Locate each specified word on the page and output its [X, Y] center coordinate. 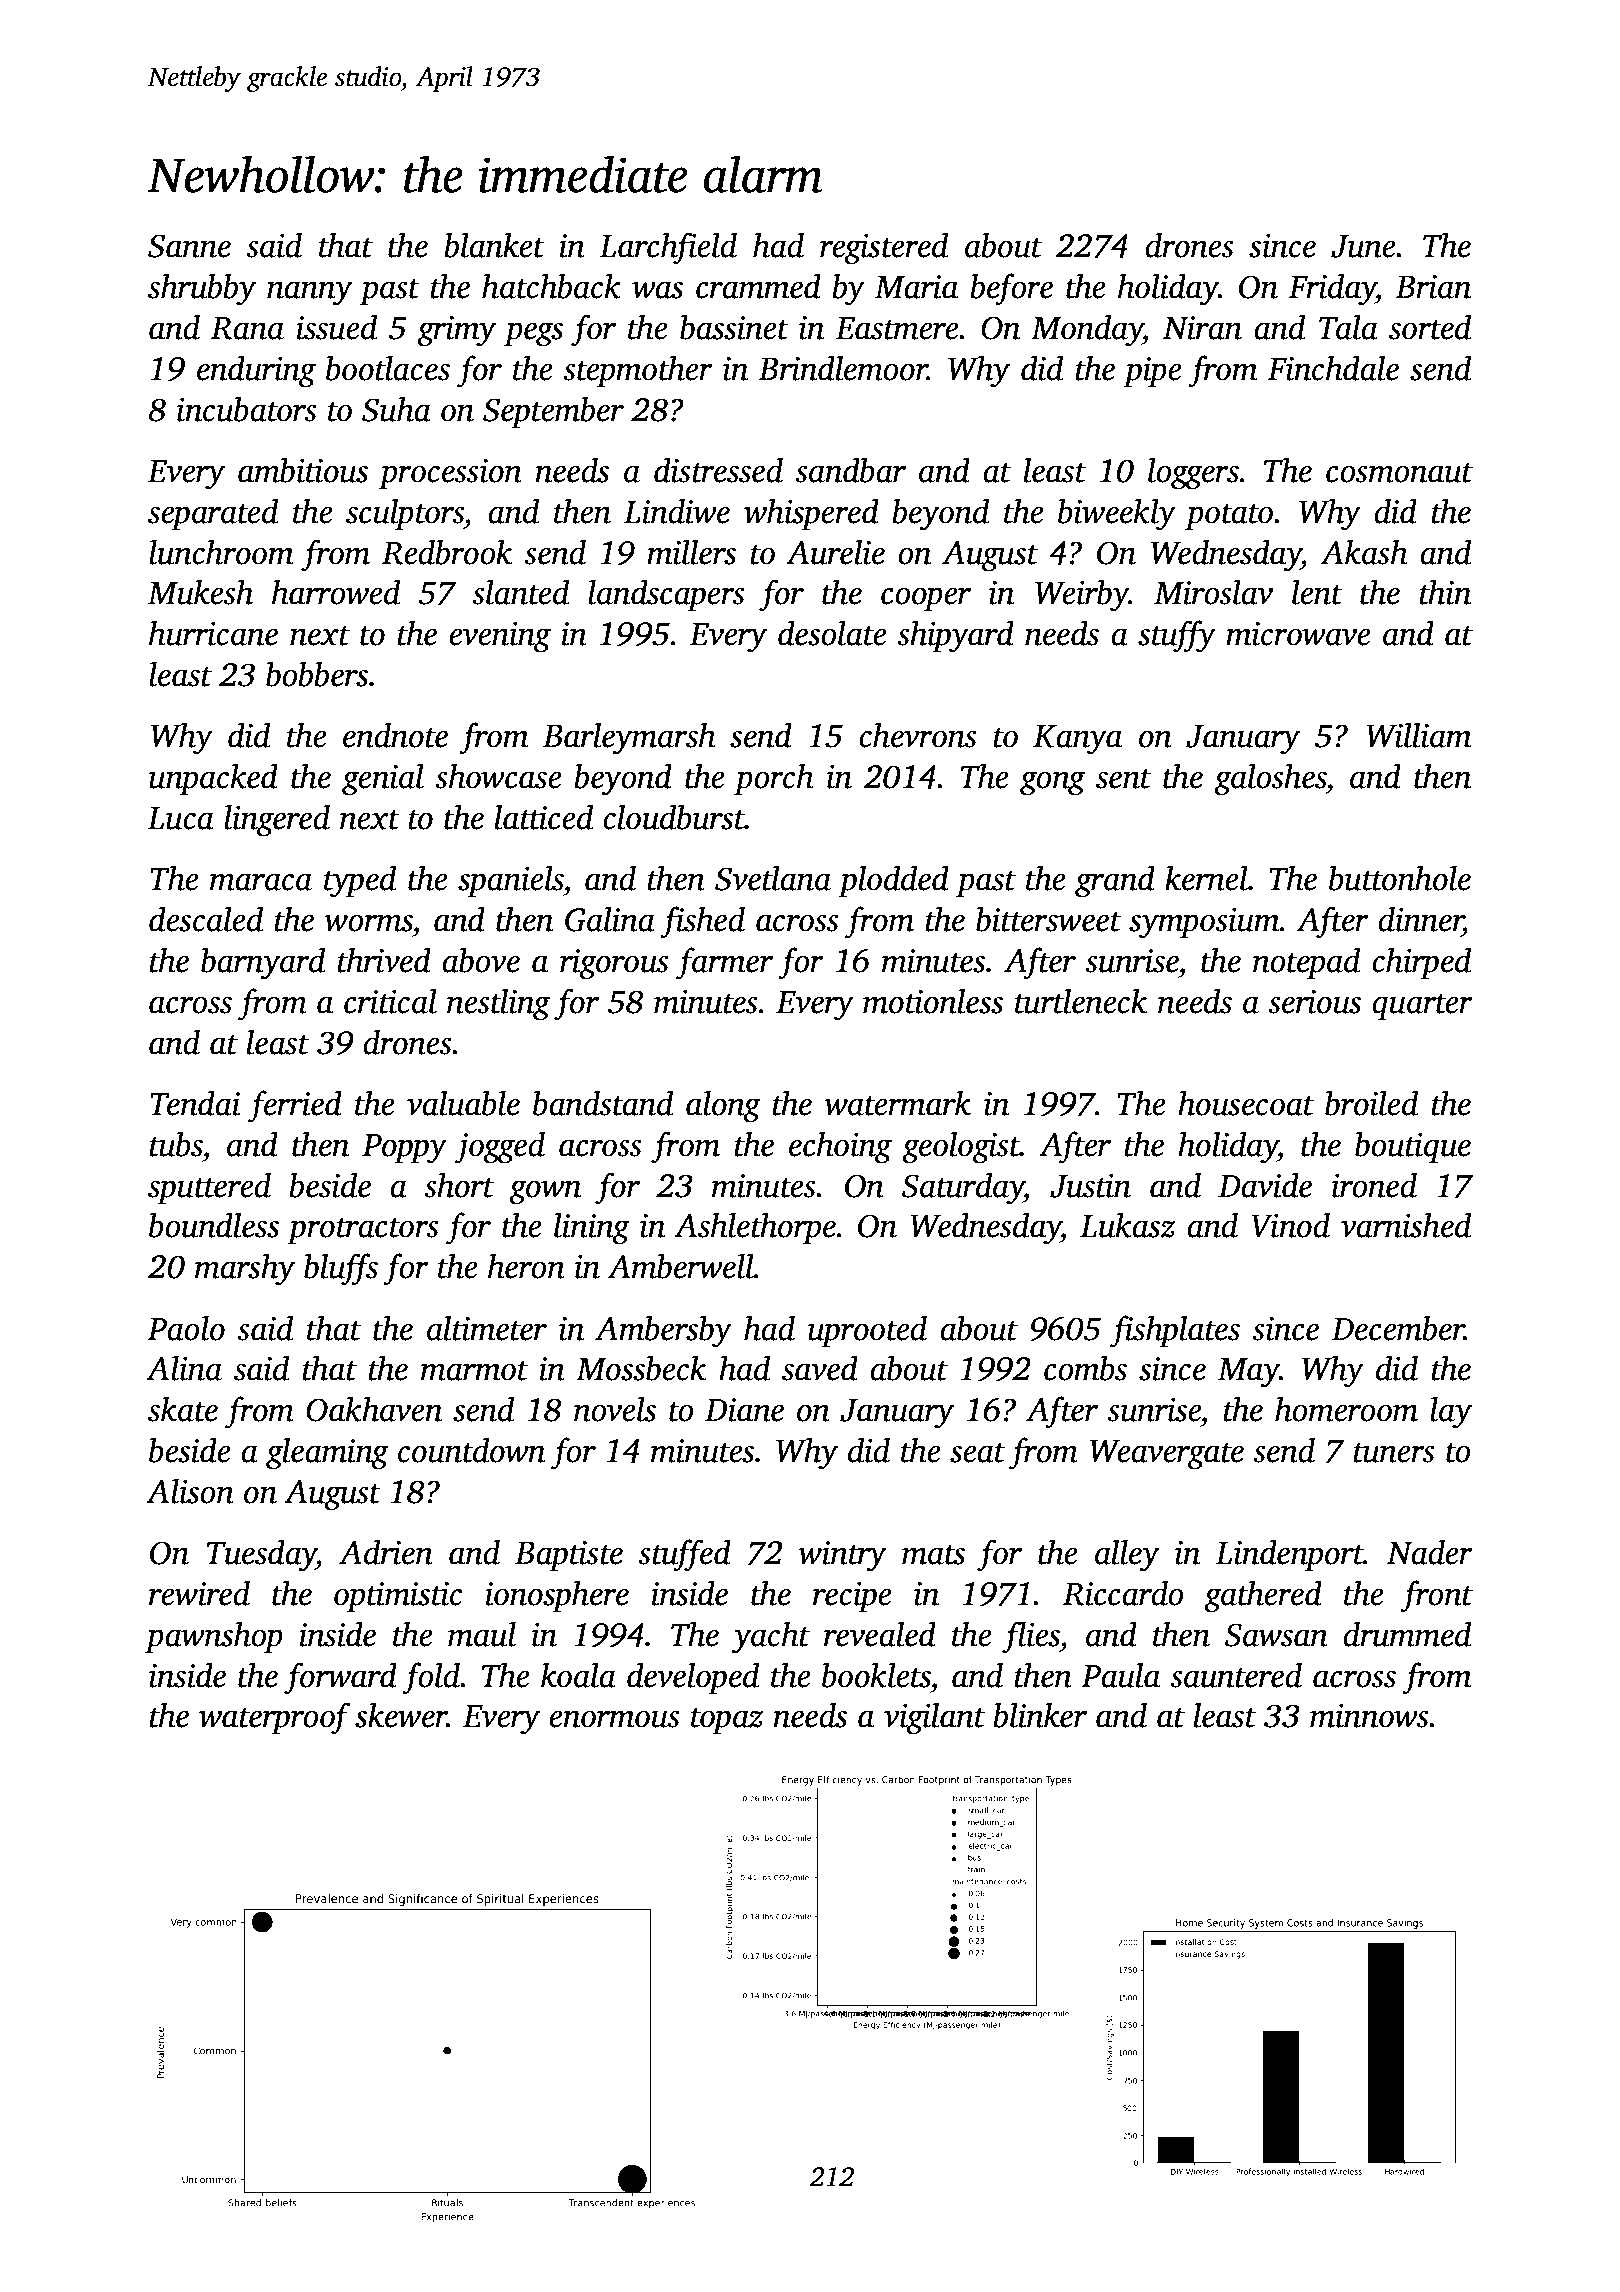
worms [368, 923]
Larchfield [668, 248]
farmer [724, 963]
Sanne [189, 246]
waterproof [274, 1718]
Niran [1202, 328]
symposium [1204, 923]
